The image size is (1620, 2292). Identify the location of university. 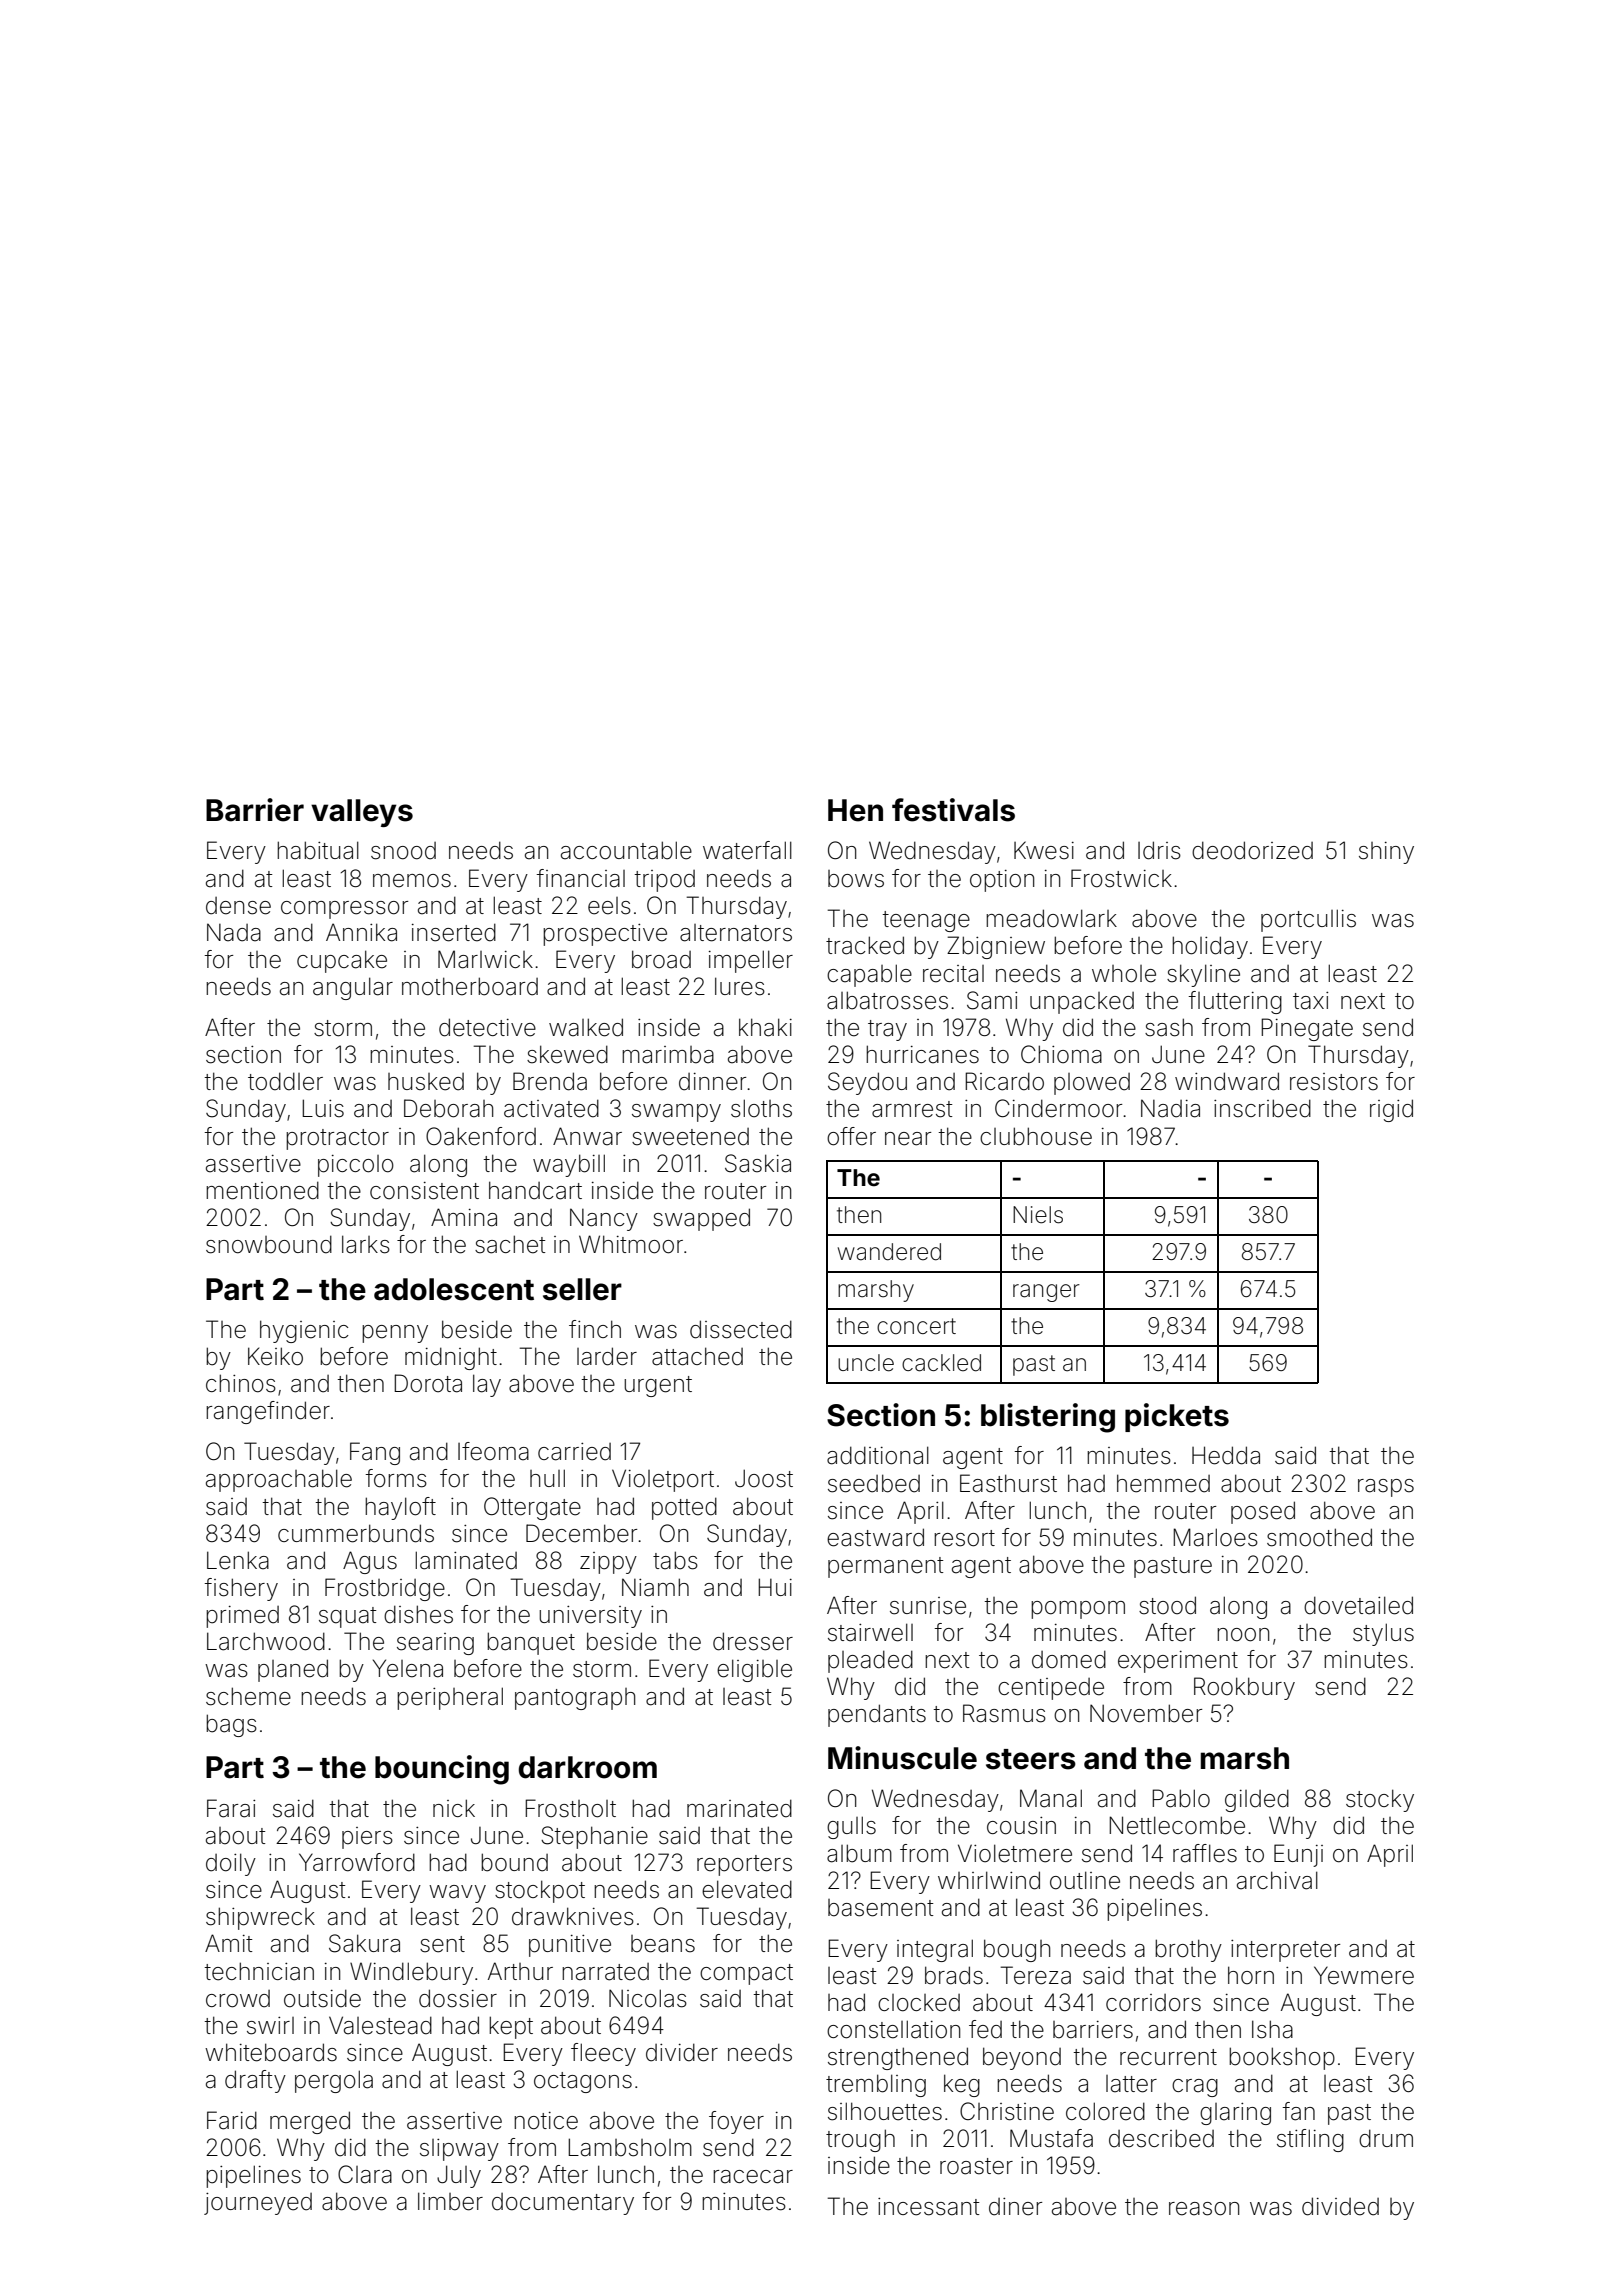
(590, 1617).
